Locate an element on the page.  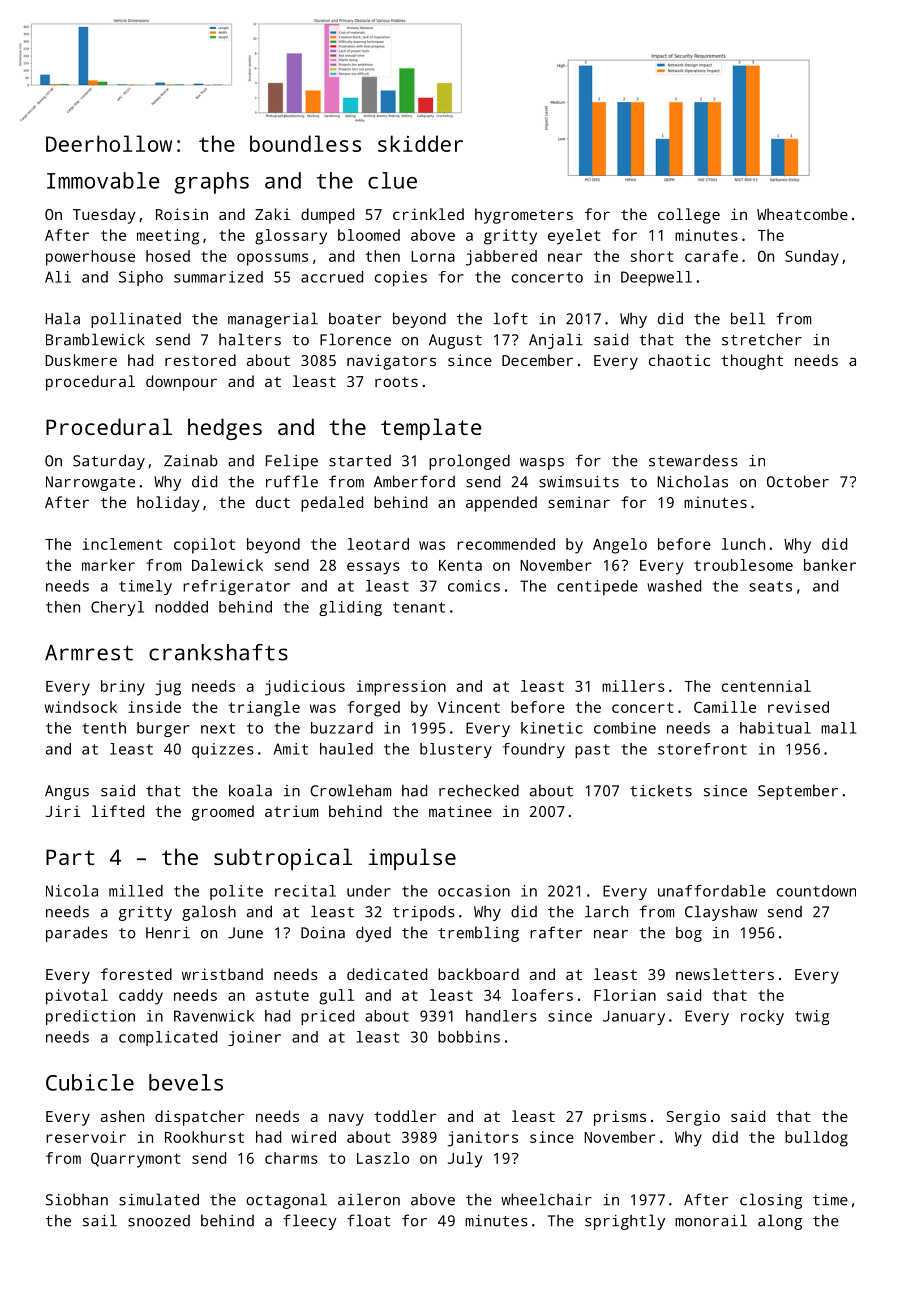
copies is located at coordinates (401, 278).
